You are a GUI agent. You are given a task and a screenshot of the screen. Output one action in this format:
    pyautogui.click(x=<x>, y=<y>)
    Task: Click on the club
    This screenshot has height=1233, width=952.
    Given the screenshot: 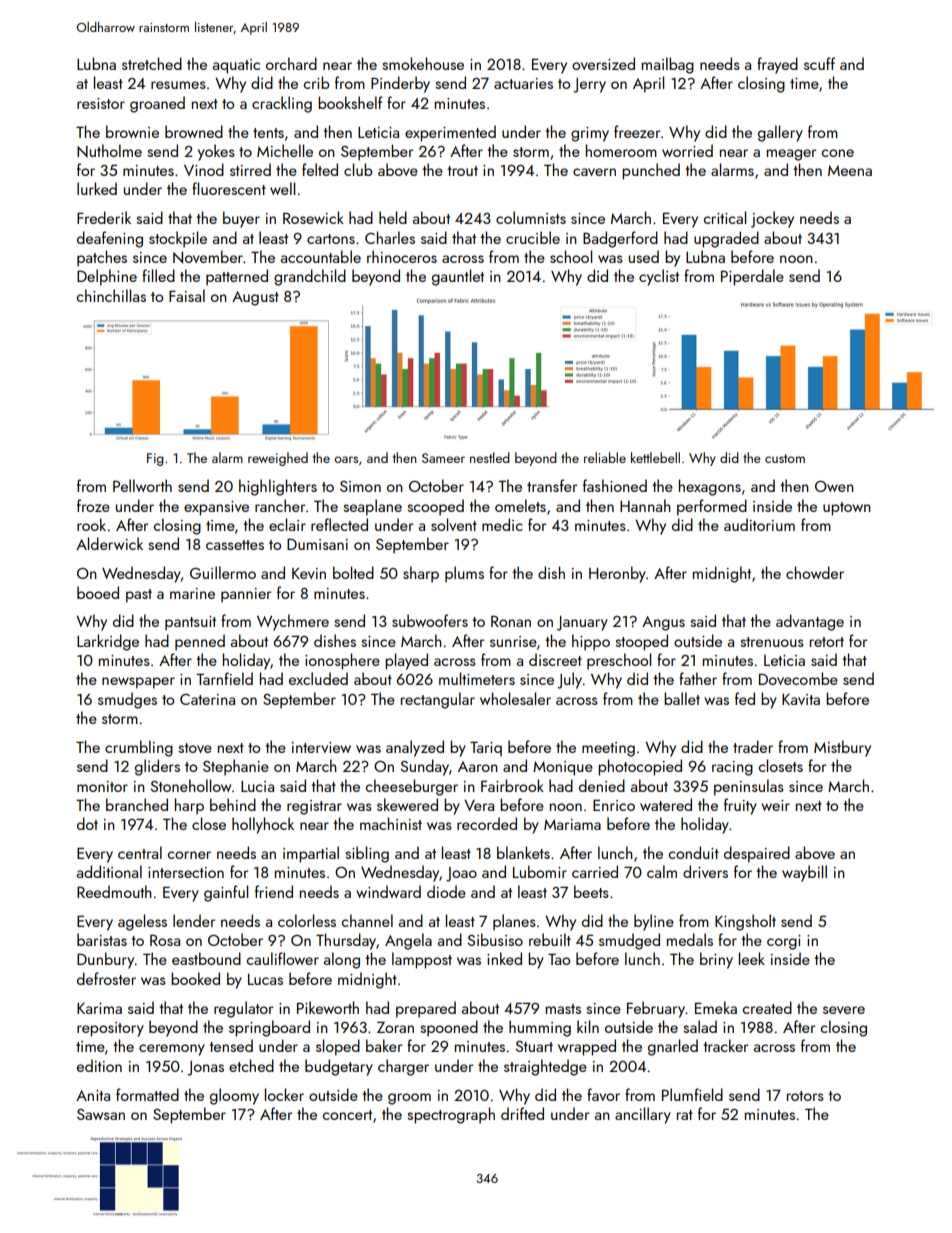 What is the action you would take?
    pyautogui.click(x=358, y=169)
